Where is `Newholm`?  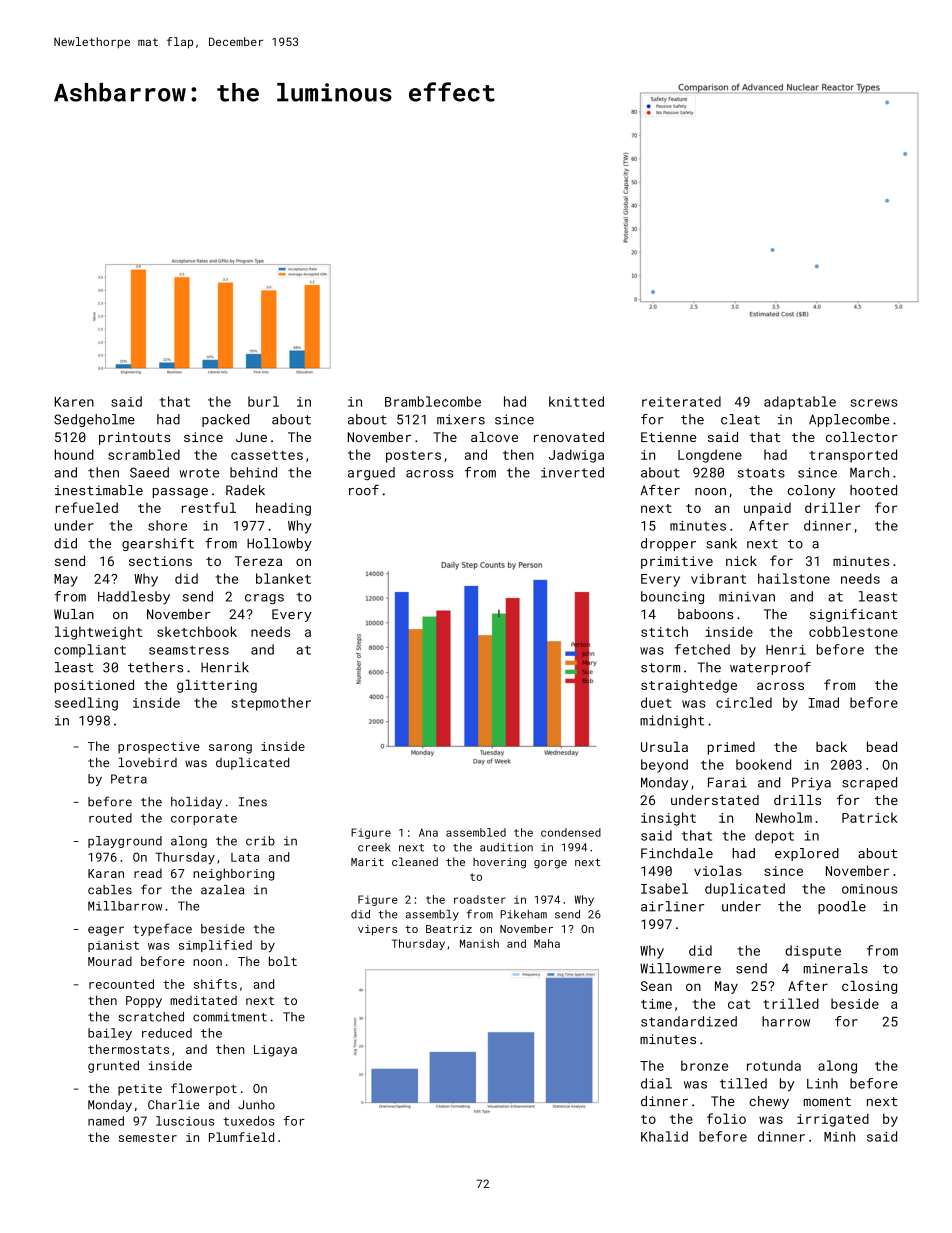 Newholm is located at coordinates (784, 817).
